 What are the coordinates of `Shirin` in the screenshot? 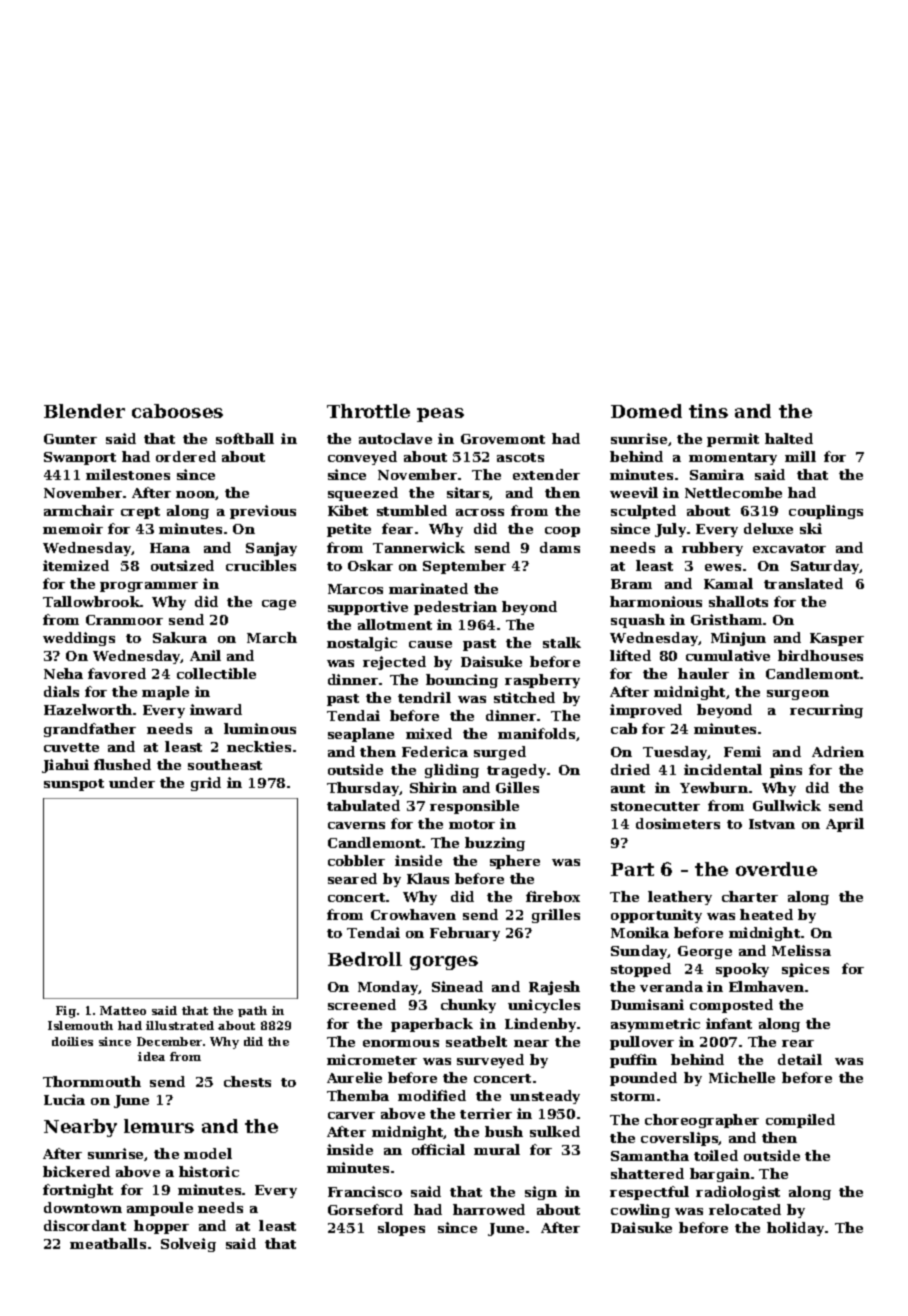 It's located at (433, 787).
